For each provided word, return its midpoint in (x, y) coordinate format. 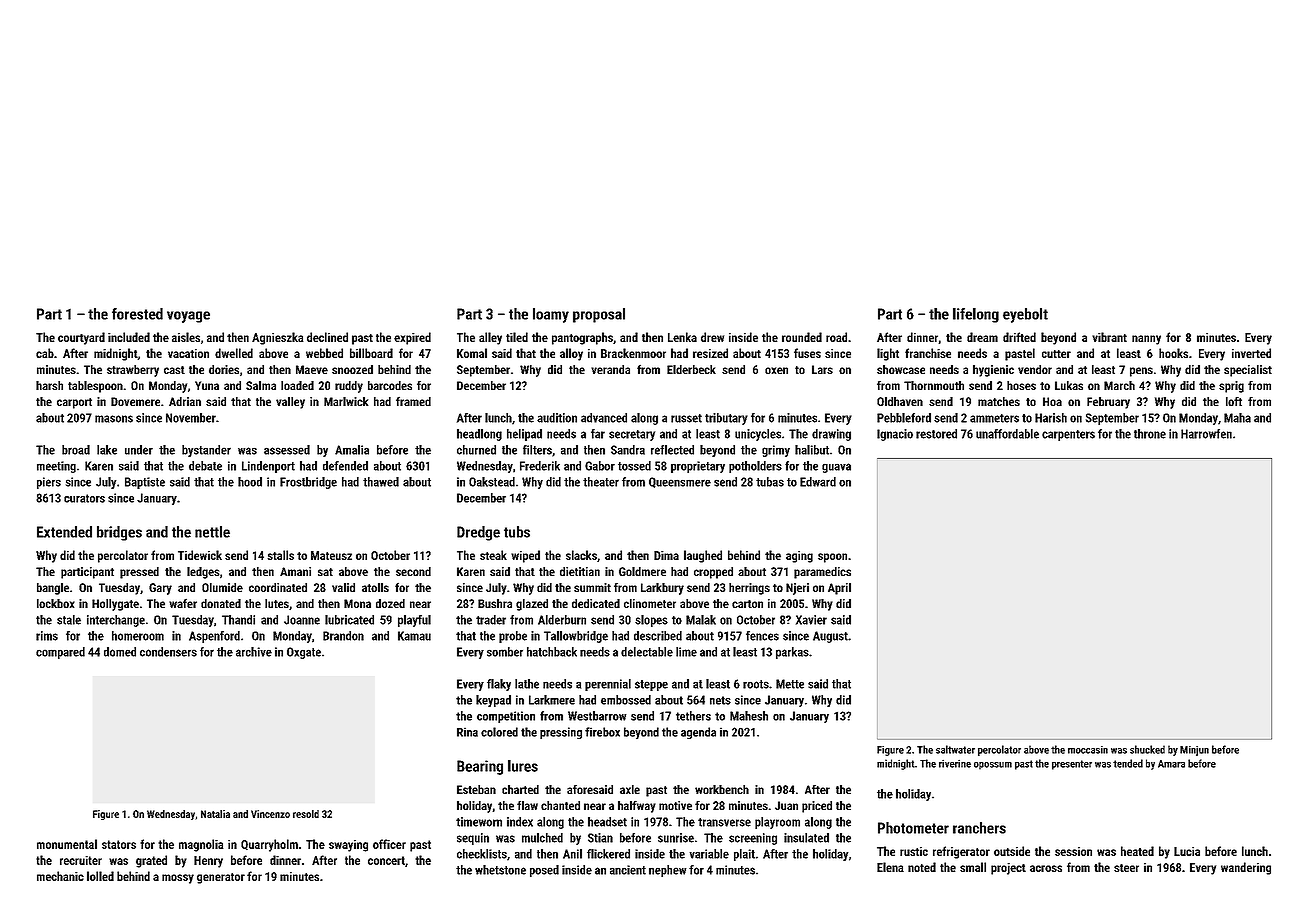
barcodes (390, 385)
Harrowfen (1206, 434)
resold (306, 814)
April (839, 589)
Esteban (476, 789)
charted (520, 789)
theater (601, 482)
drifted (1019, 337)
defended (345, 466)
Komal (472, 353)
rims (47, 636)
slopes (651, 621)
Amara (1171, 764)
